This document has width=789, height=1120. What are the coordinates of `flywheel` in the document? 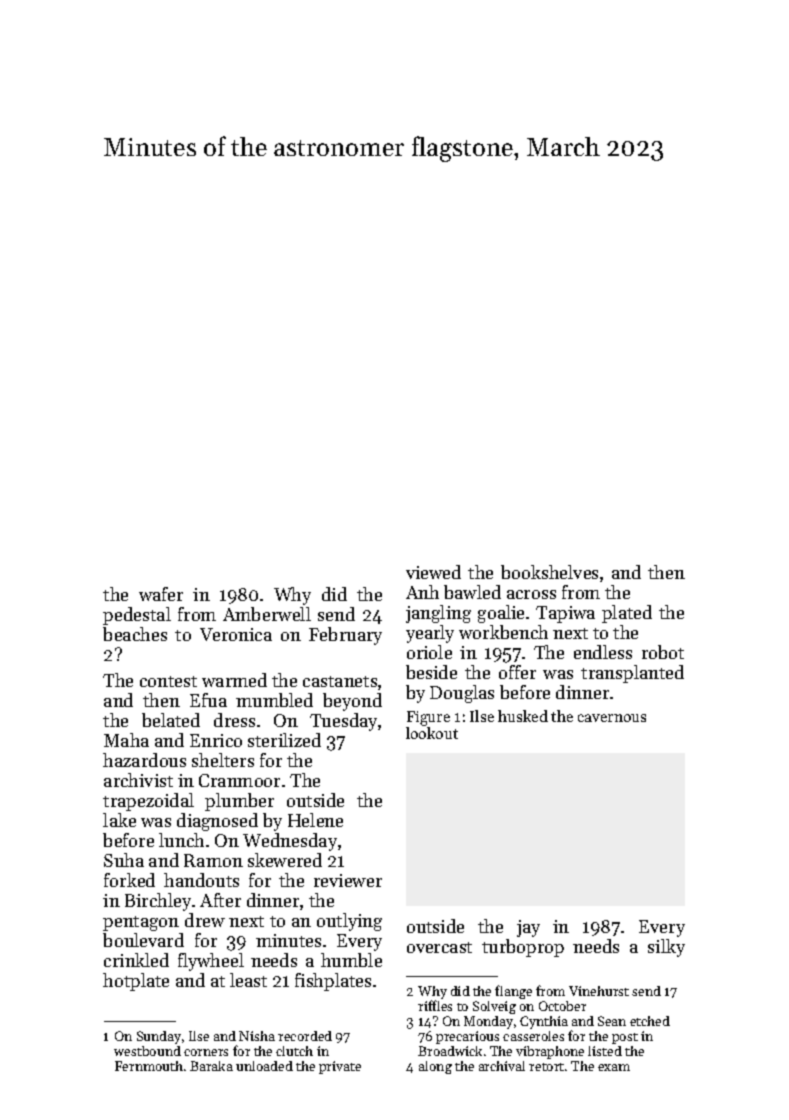 It's located at (211, 962).
